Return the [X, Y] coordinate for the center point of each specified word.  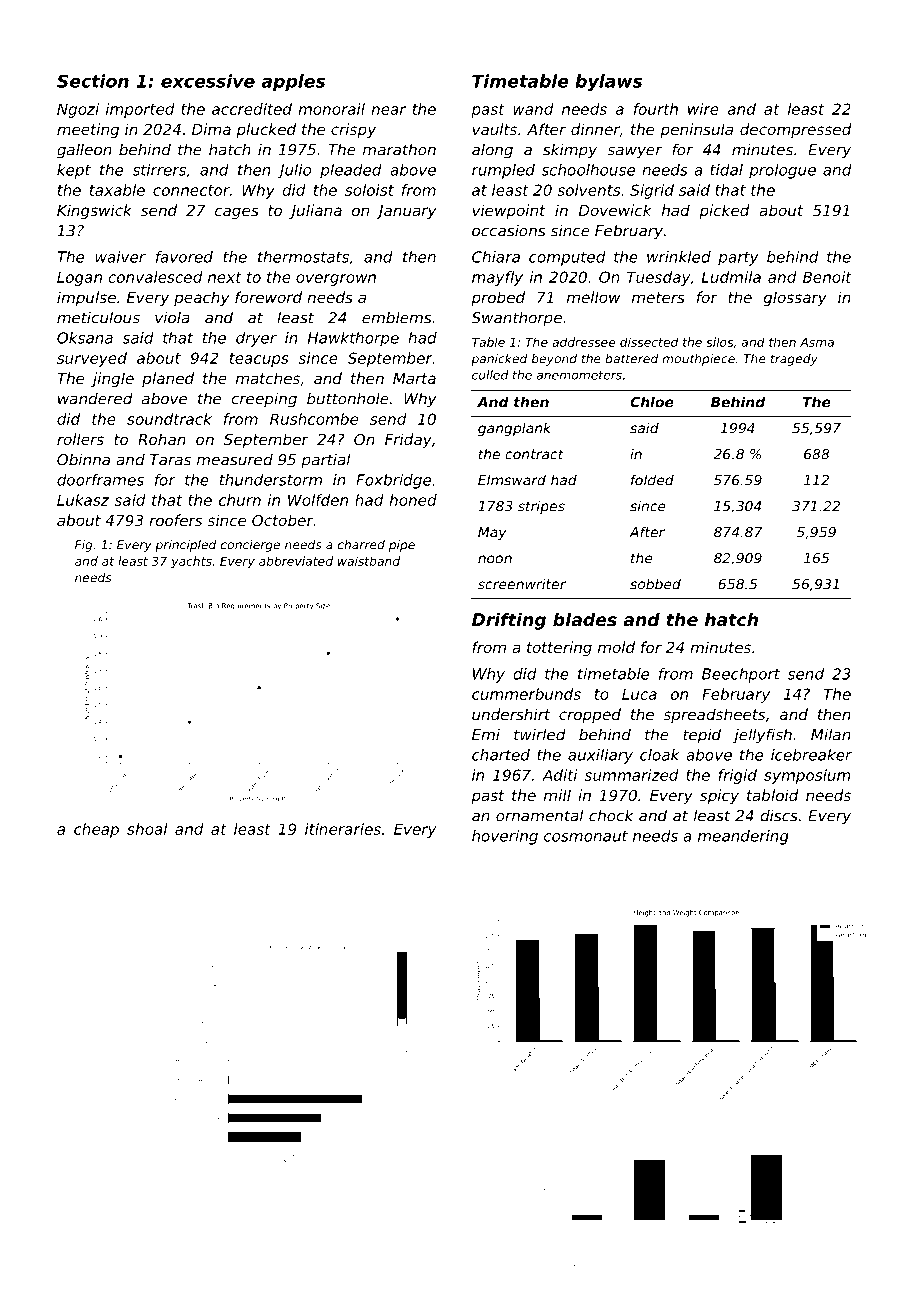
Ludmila [731, 277]
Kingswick [94, 211]
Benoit [827, 277]
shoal [147, 829]
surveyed [92, 359]
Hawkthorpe [353, 339]
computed [567, 258]
